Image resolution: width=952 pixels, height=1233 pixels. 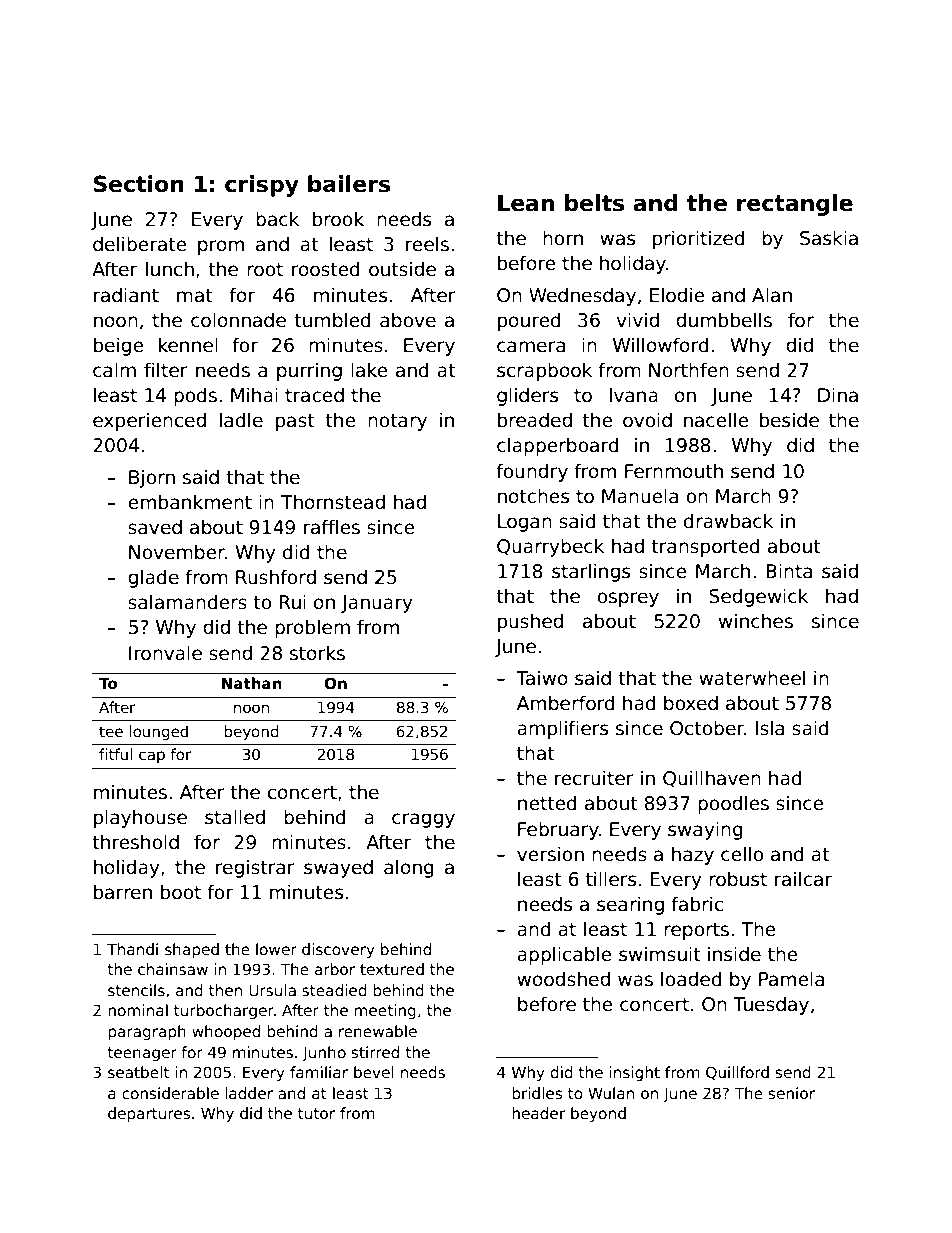 I want to click on ladle, so click(x=241, y=420).
